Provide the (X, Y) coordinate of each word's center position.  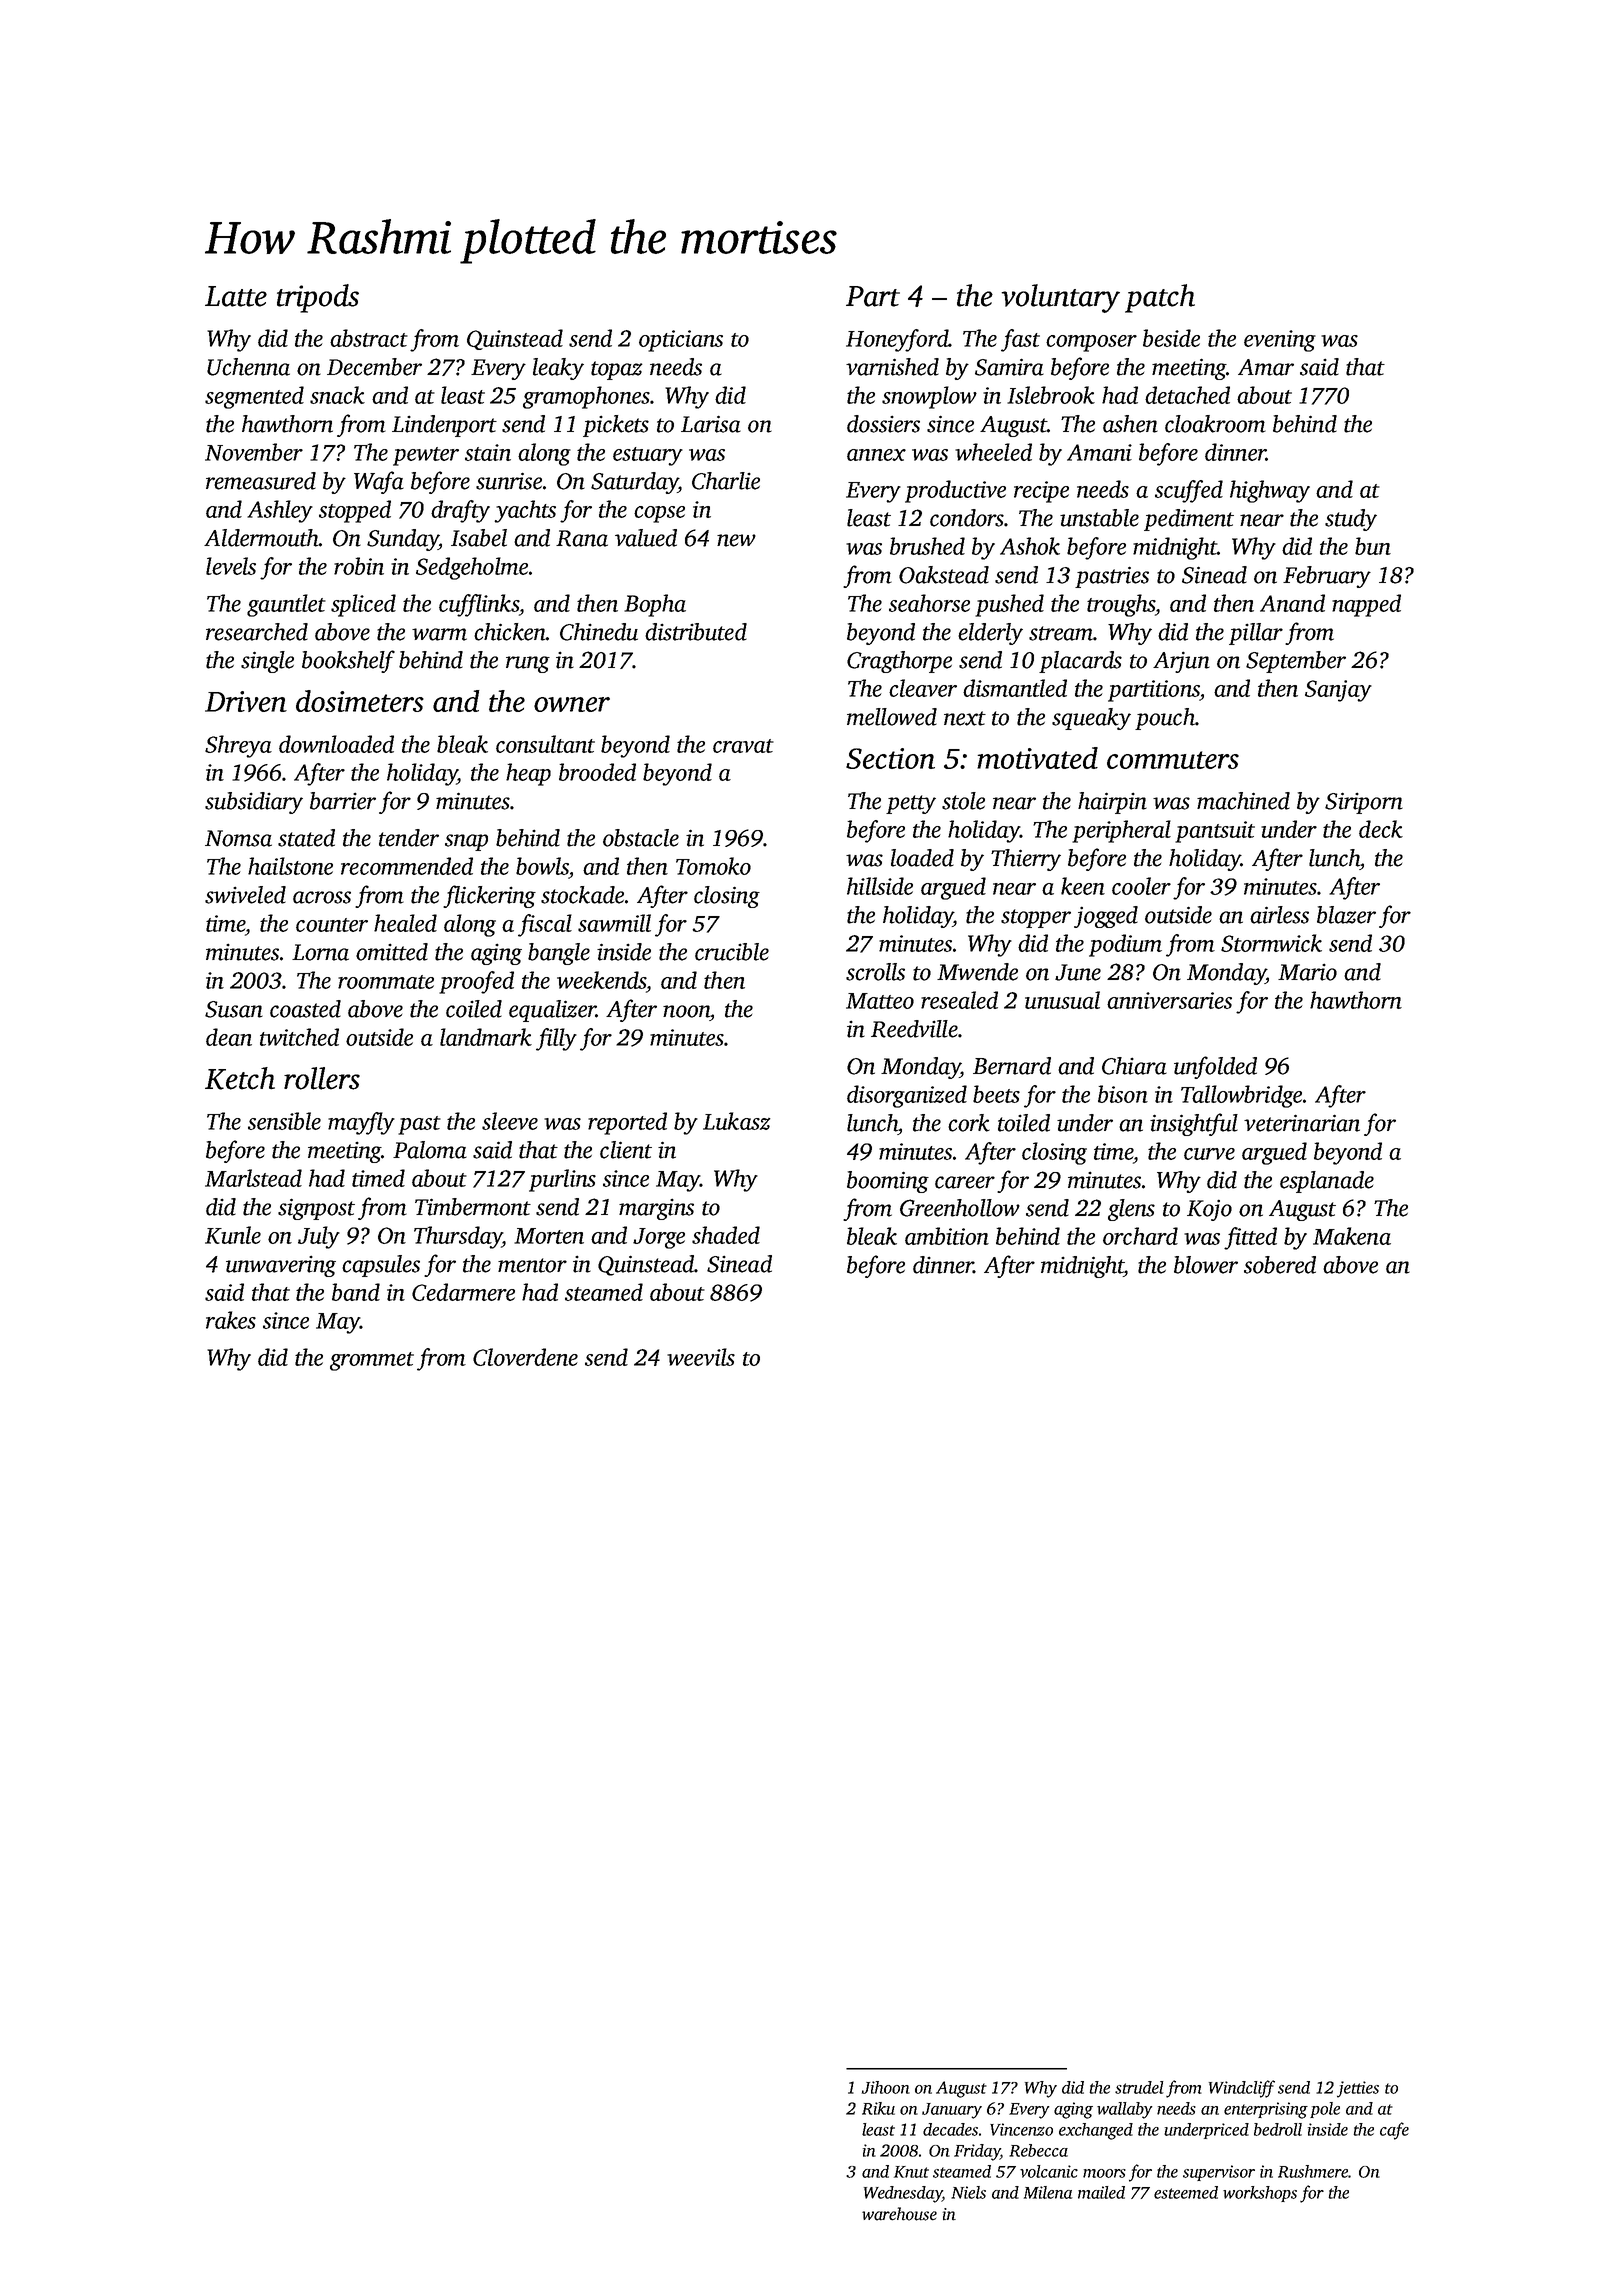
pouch (1165, 719)
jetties (1358, 2089)
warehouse (899, 2214)
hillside (880, 886)
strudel (1139, 2087)
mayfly (361, 1123)
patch (1160, 298)
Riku (878, 2108)
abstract (369, 338)
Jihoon (886, 2087)
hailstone (290, 866)
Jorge (659, 1238)
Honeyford (897, 340)
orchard (1140, 1236)
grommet (372, 1361)
